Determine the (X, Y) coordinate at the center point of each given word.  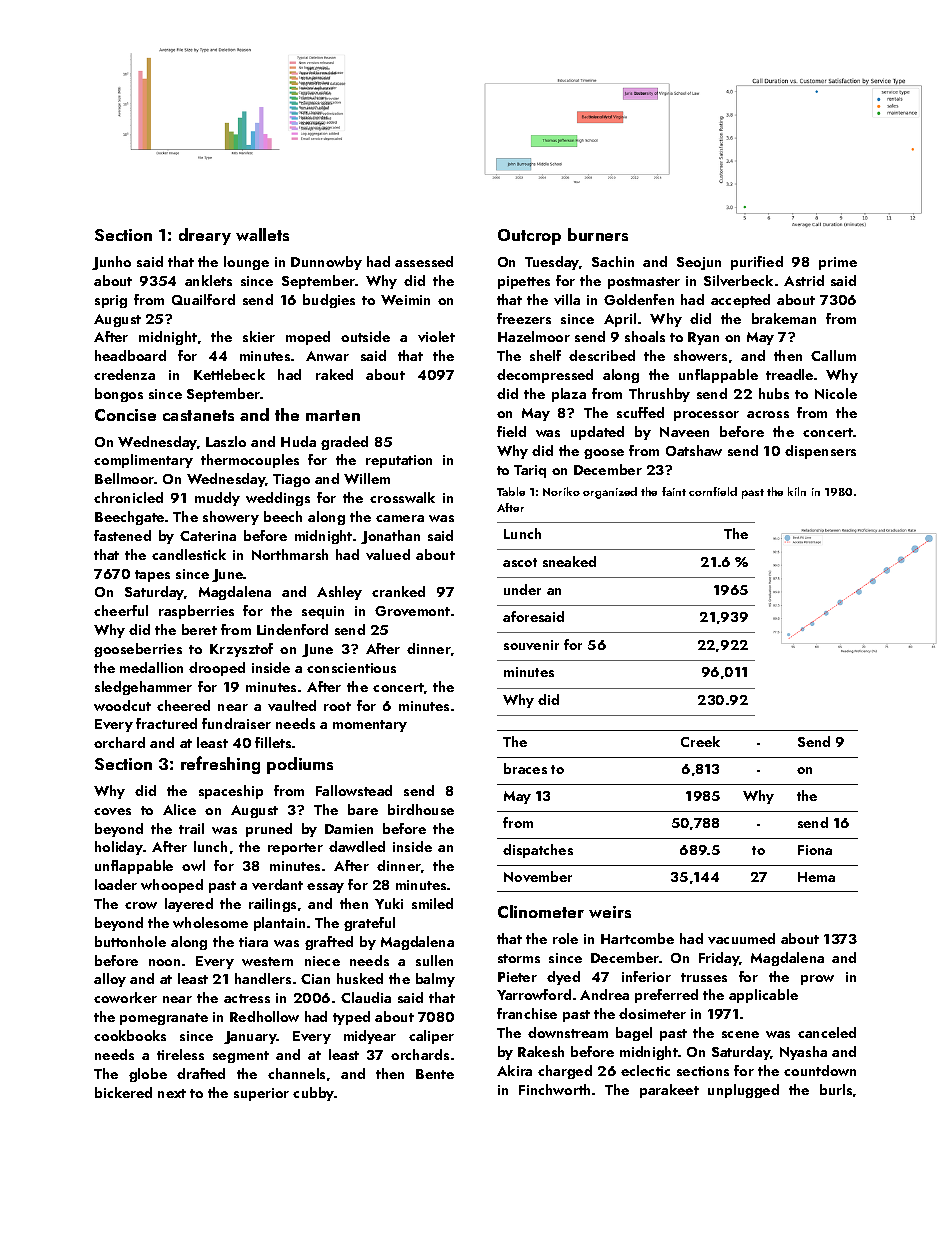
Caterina (208, 536)
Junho (111, 263)
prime (838, 263)
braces (525, 768)
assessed (424, 261)
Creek (700, 741)
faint (674, 491)
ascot (520, 562)
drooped (217, 669)
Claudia (366, 997)
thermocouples (250, 461)
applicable (763, 996)
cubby (314, 1094)
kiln (797, 491)
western (267, 961)
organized (610, 493)
